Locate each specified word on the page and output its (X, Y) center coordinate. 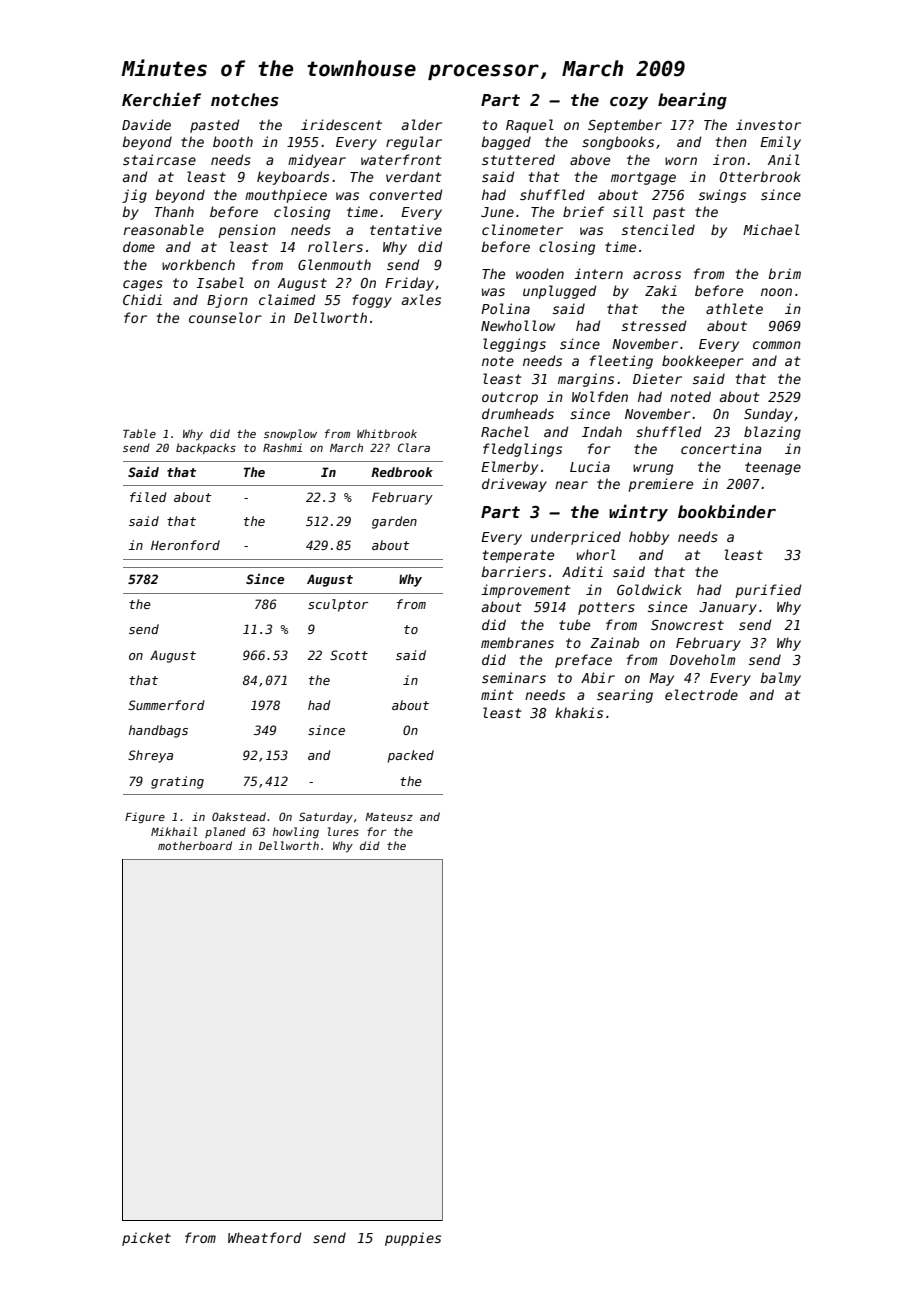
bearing (692, 101)
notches (245, 100)
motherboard (195, 845)
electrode (701, 694)
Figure (145, 818)
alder (422, 124)
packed (411, 756)
